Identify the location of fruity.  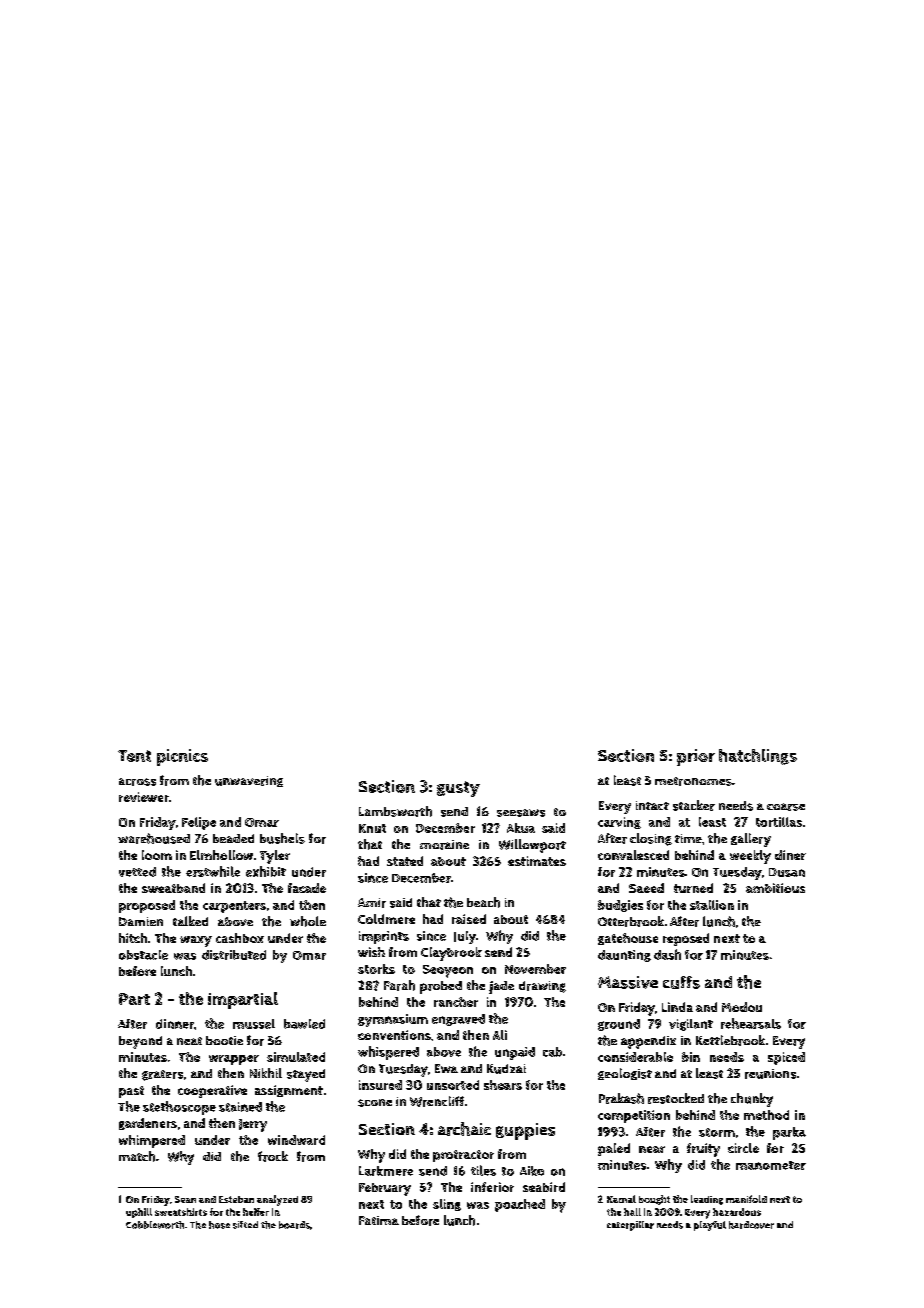
(703, 1150).
